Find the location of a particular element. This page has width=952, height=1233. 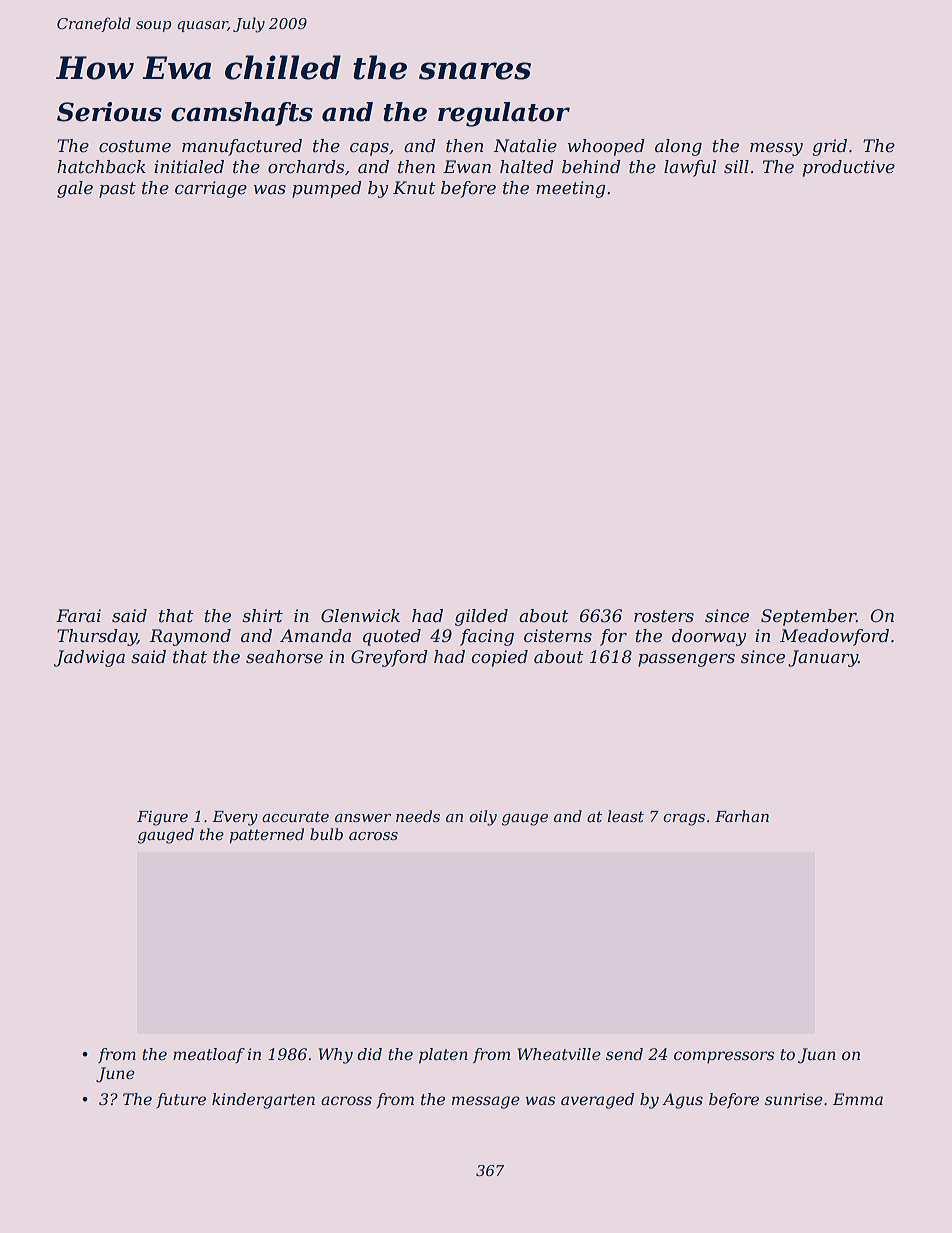

regulator is located at coordinates (504, 114).
